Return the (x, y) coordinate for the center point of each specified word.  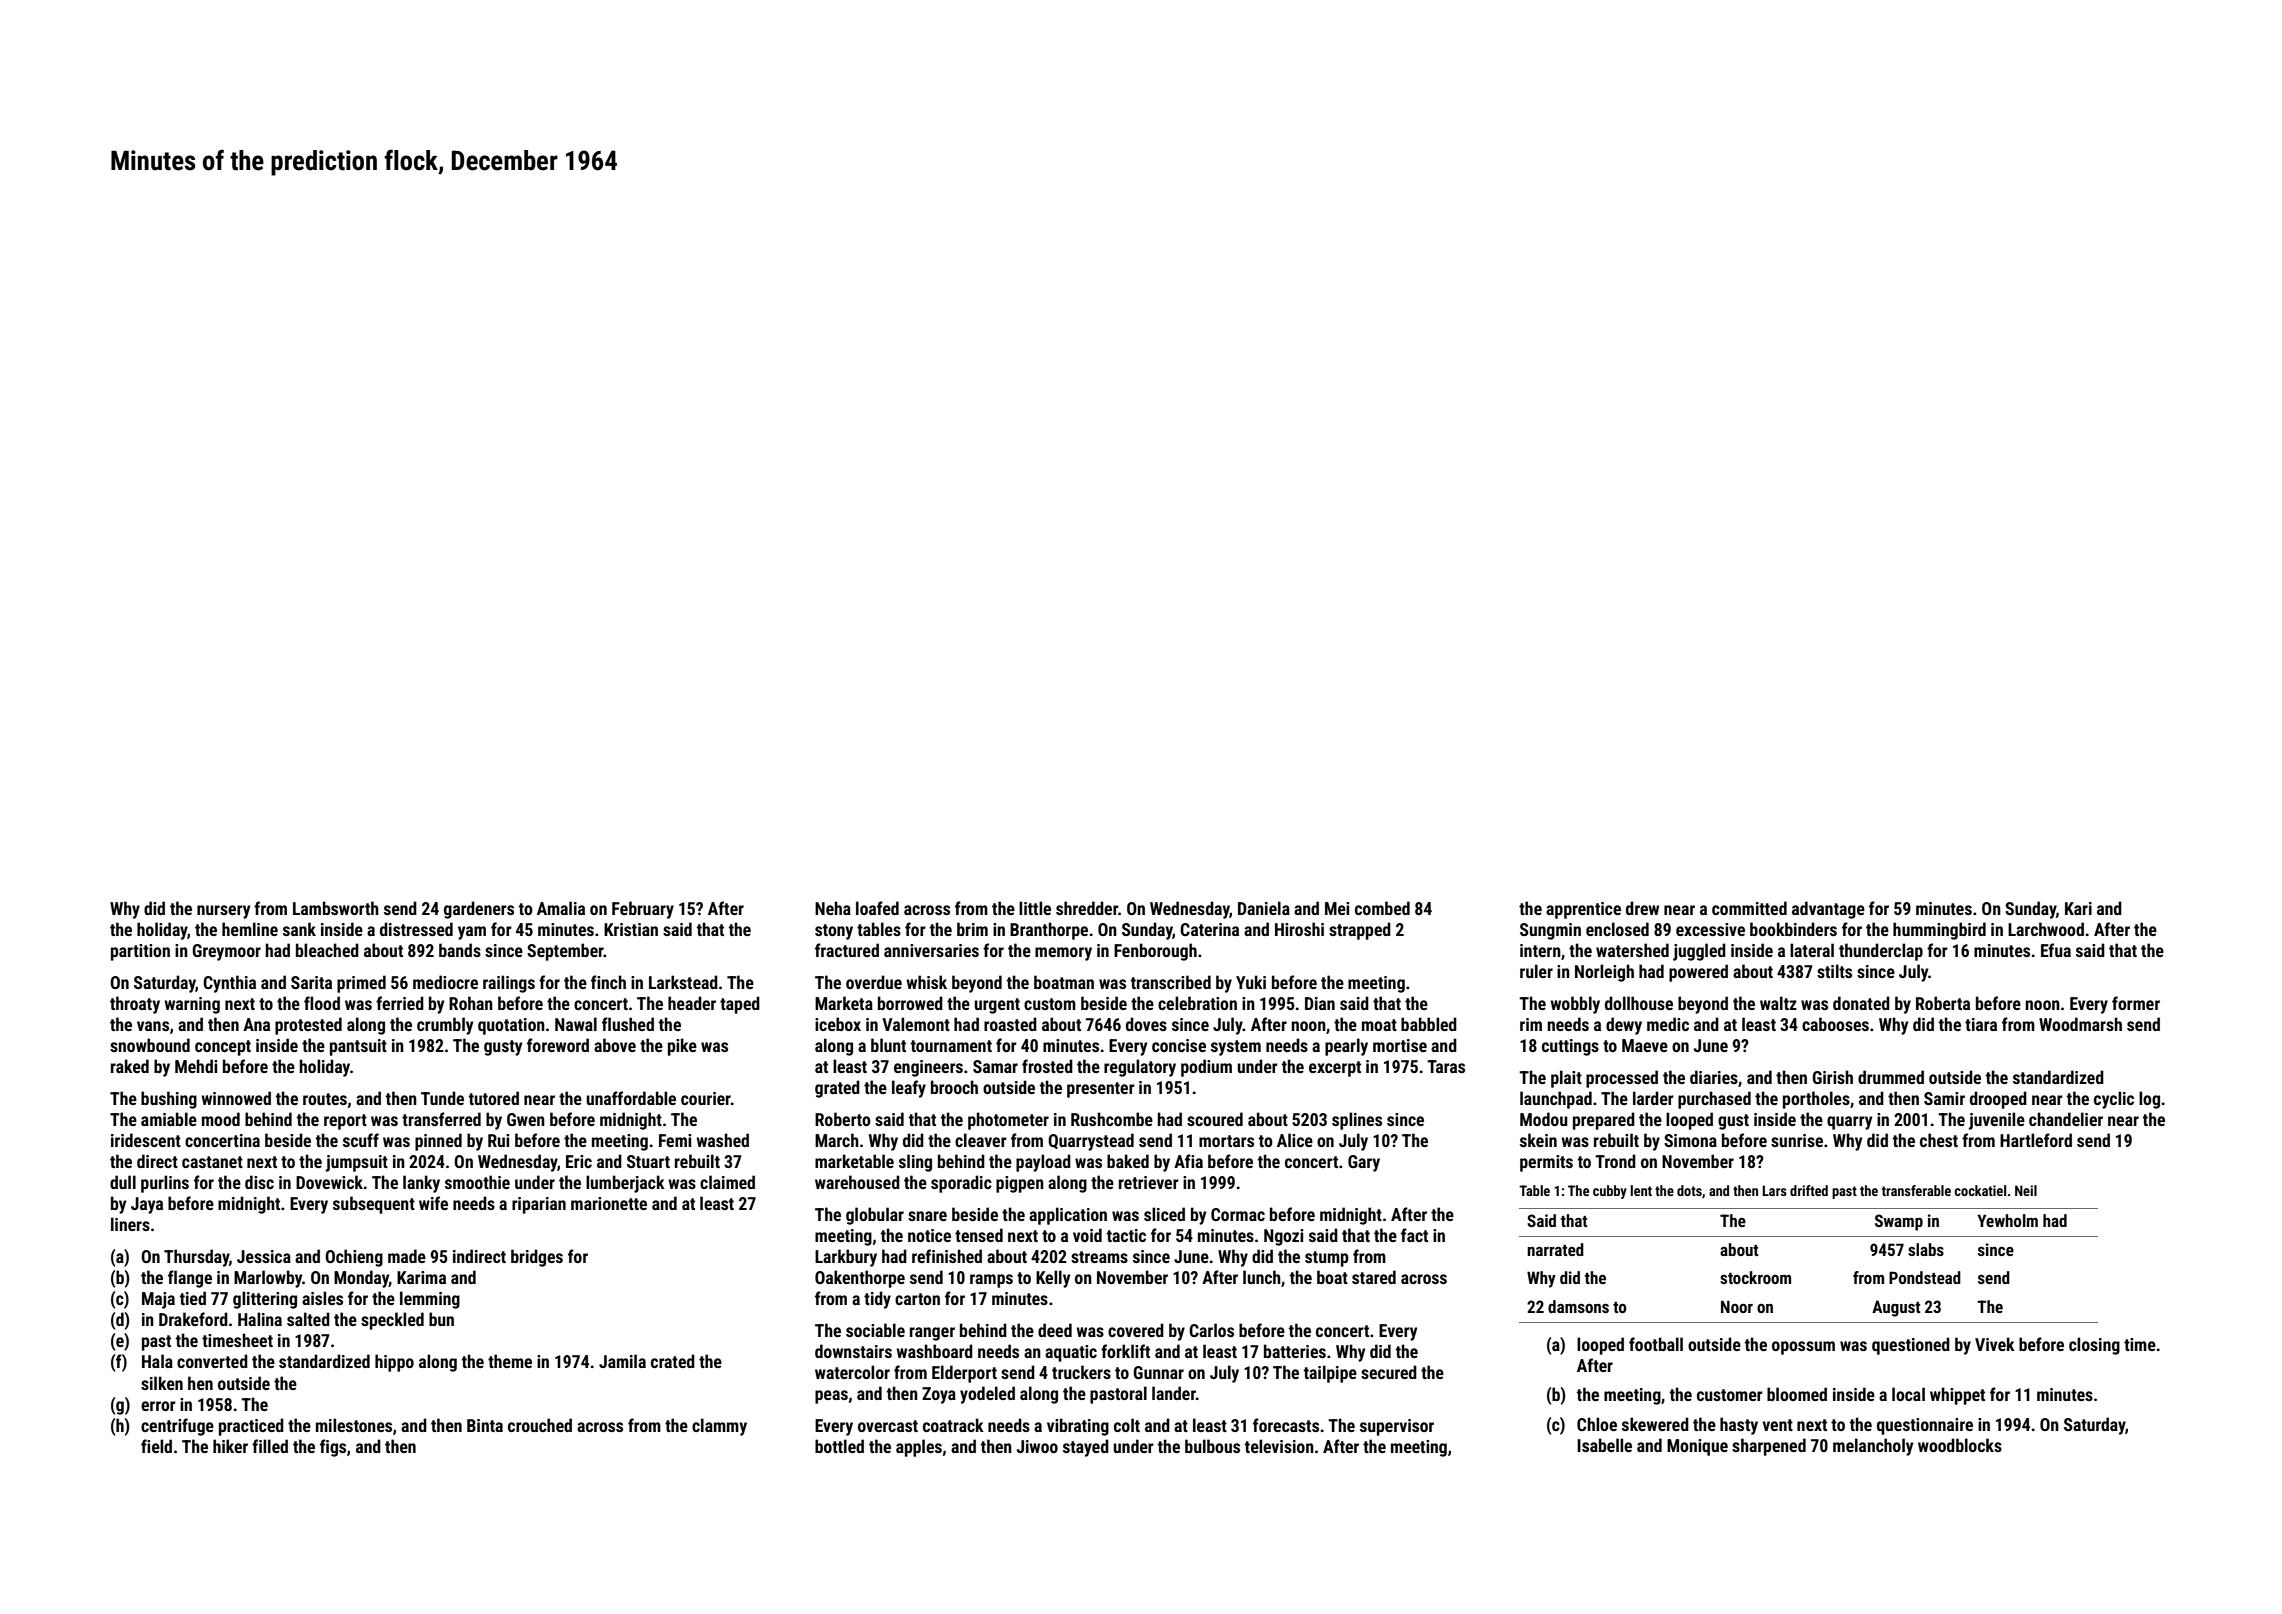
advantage (1828, 910)
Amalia (561, 908)
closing (2094, 1346)
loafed (877, 908)
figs (333, 1448)
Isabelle (1604, 1445)
